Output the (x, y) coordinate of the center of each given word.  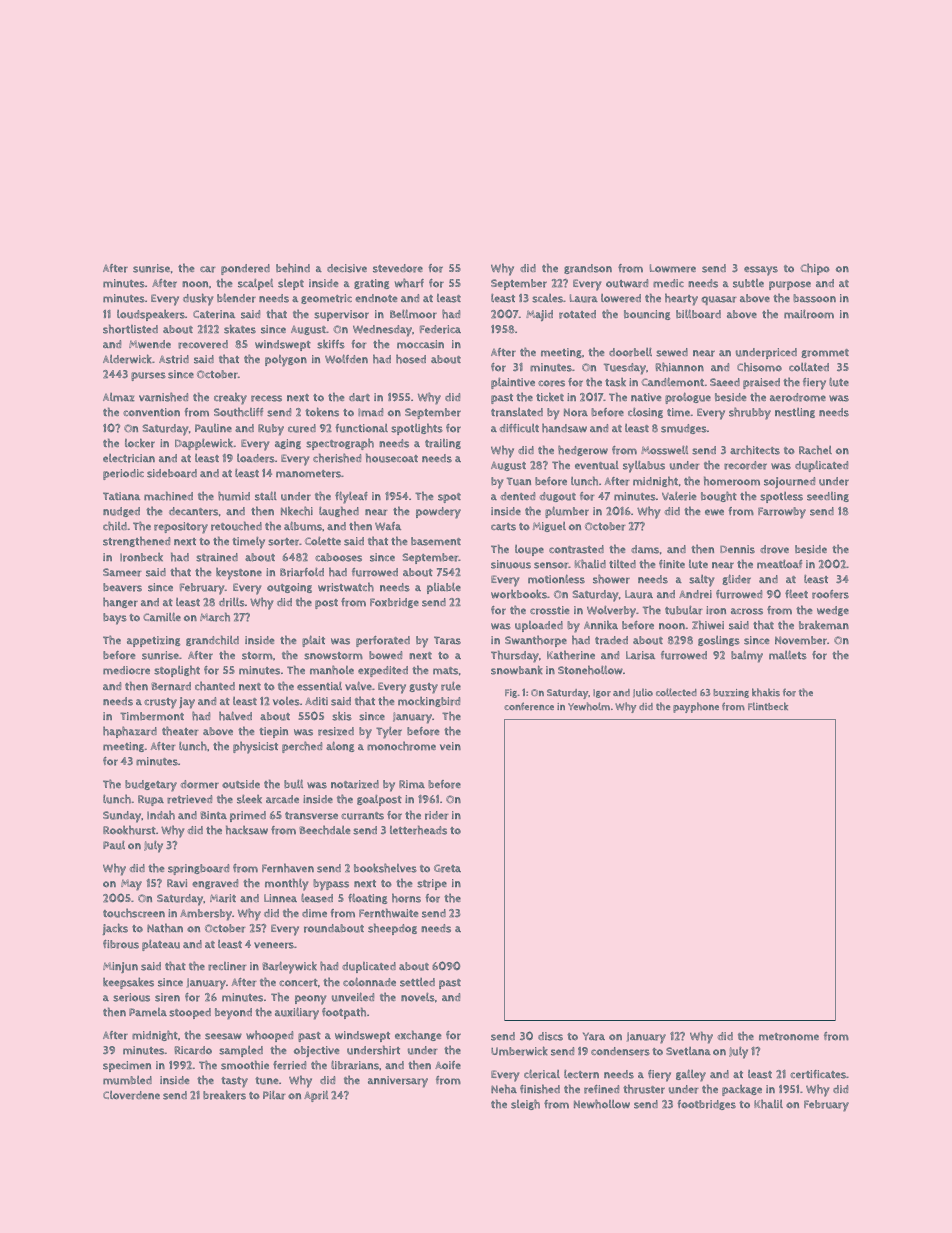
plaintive (513, 383)
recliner (227, 966)
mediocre (126, 670)
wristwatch (346, 587)
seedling (828, 497)
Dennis (737, 549)
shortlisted (130, 329)
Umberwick (519, 1051)
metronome (789, 1037)
